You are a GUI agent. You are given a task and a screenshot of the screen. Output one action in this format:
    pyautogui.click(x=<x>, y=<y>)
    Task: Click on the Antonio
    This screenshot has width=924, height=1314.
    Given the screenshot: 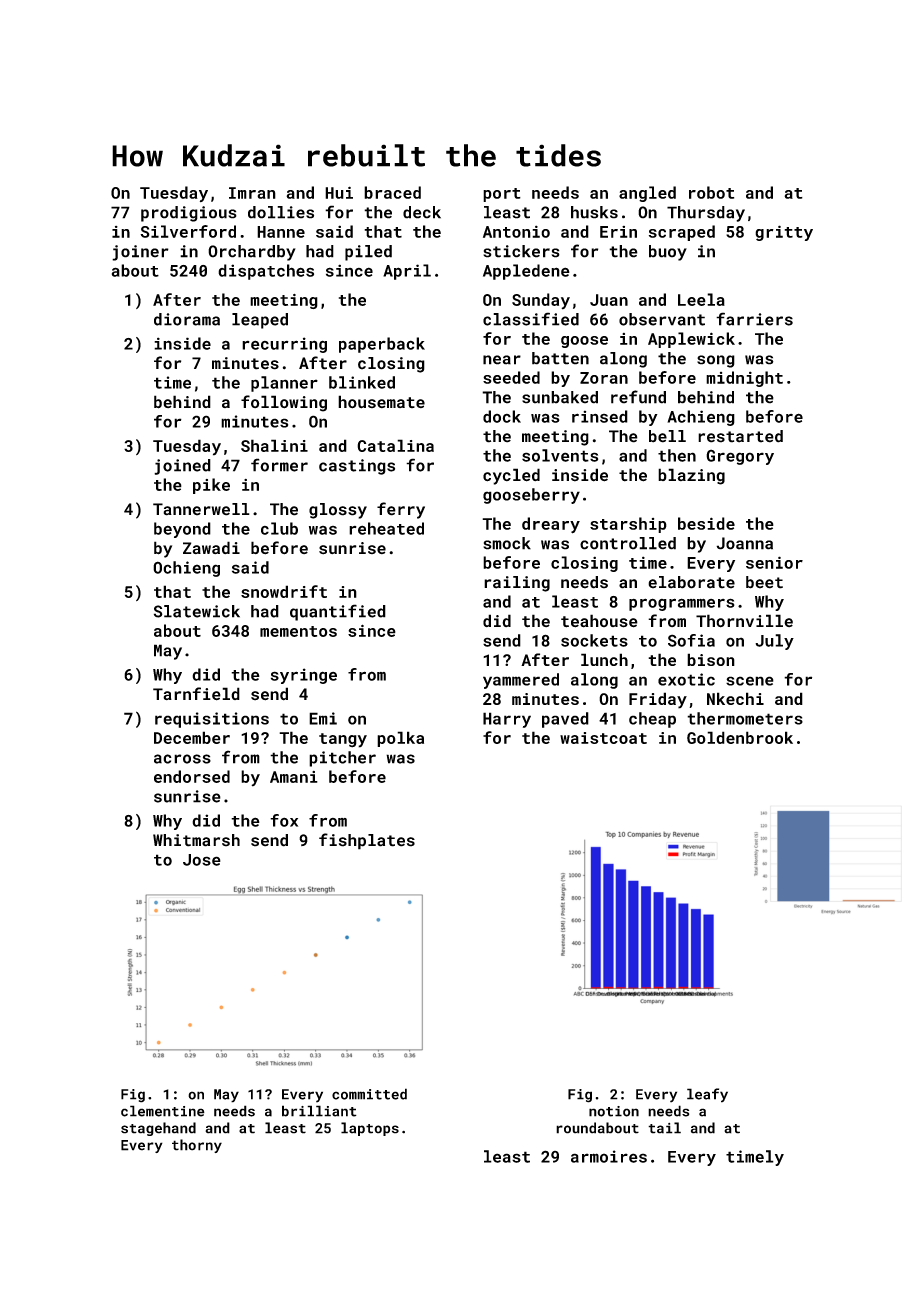 What is the action you would take?
    pyautogui.click(x=516, y=231)
